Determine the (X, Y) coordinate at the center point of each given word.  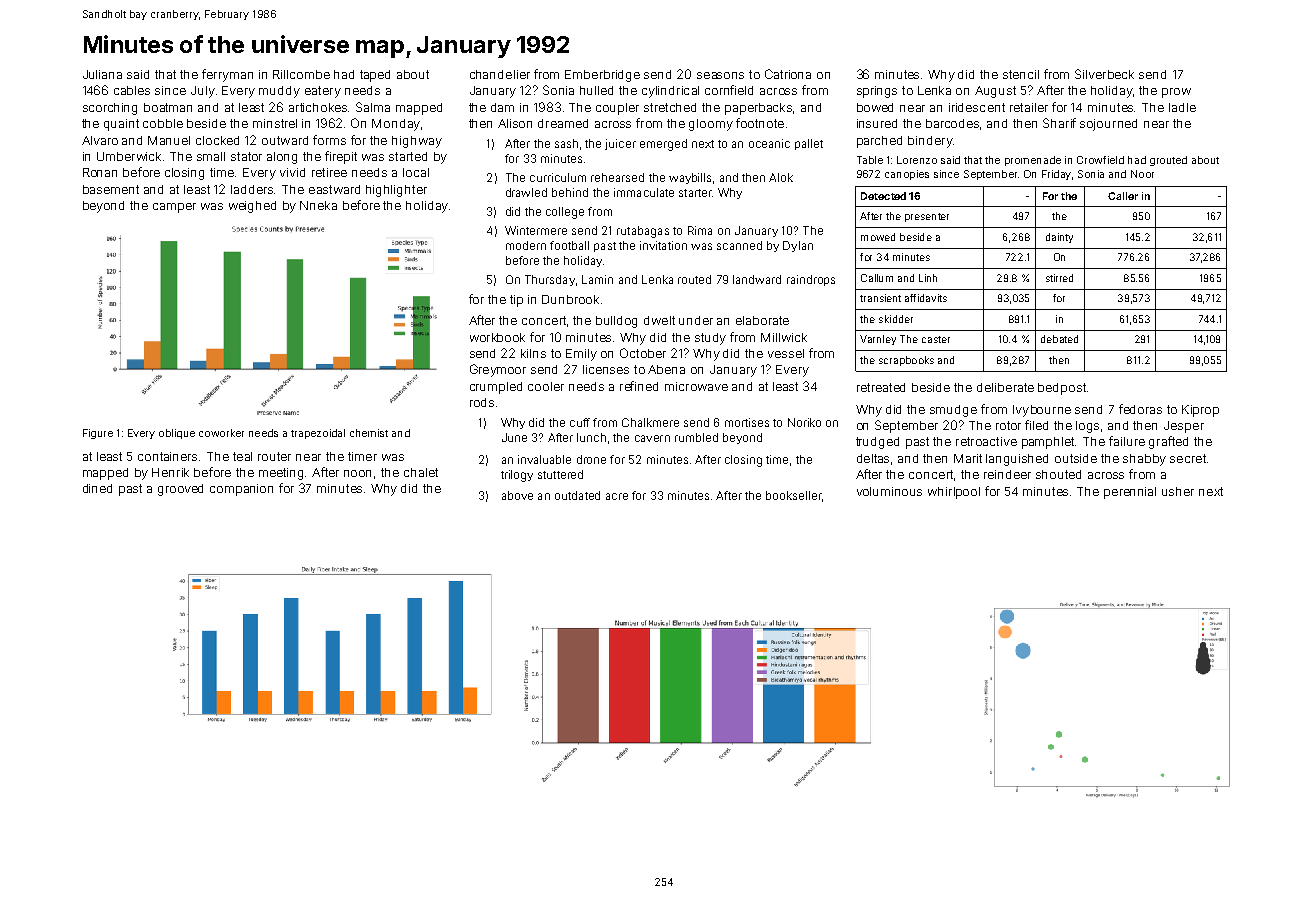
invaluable (544, 459)
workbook (497, 337)
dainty (1059, 238)
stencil (1021, 74)
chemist (369, 433)
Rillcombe (301, 74)
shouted (1058, 474)
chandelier (500, 74)
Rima (700, 230)
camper (174, 208)
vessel (786, 353)
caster (936, 339)
